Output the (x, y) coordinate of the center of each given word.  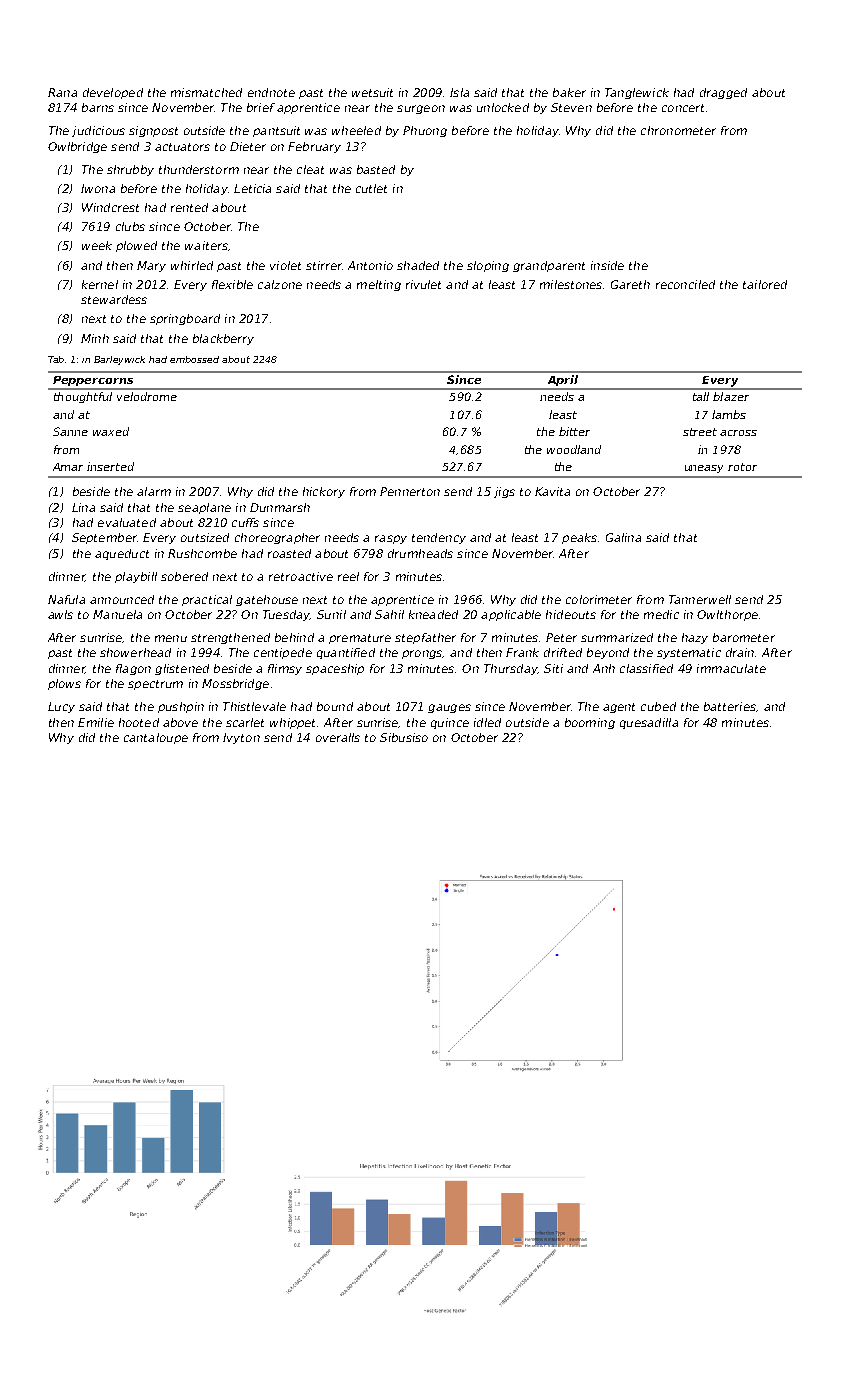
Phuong (425, 131)
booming (590, 723)
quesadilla (649, 723)
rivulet (423, 284)
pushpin (181, 707)
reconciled (685, 284)
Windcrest (110, 207)
